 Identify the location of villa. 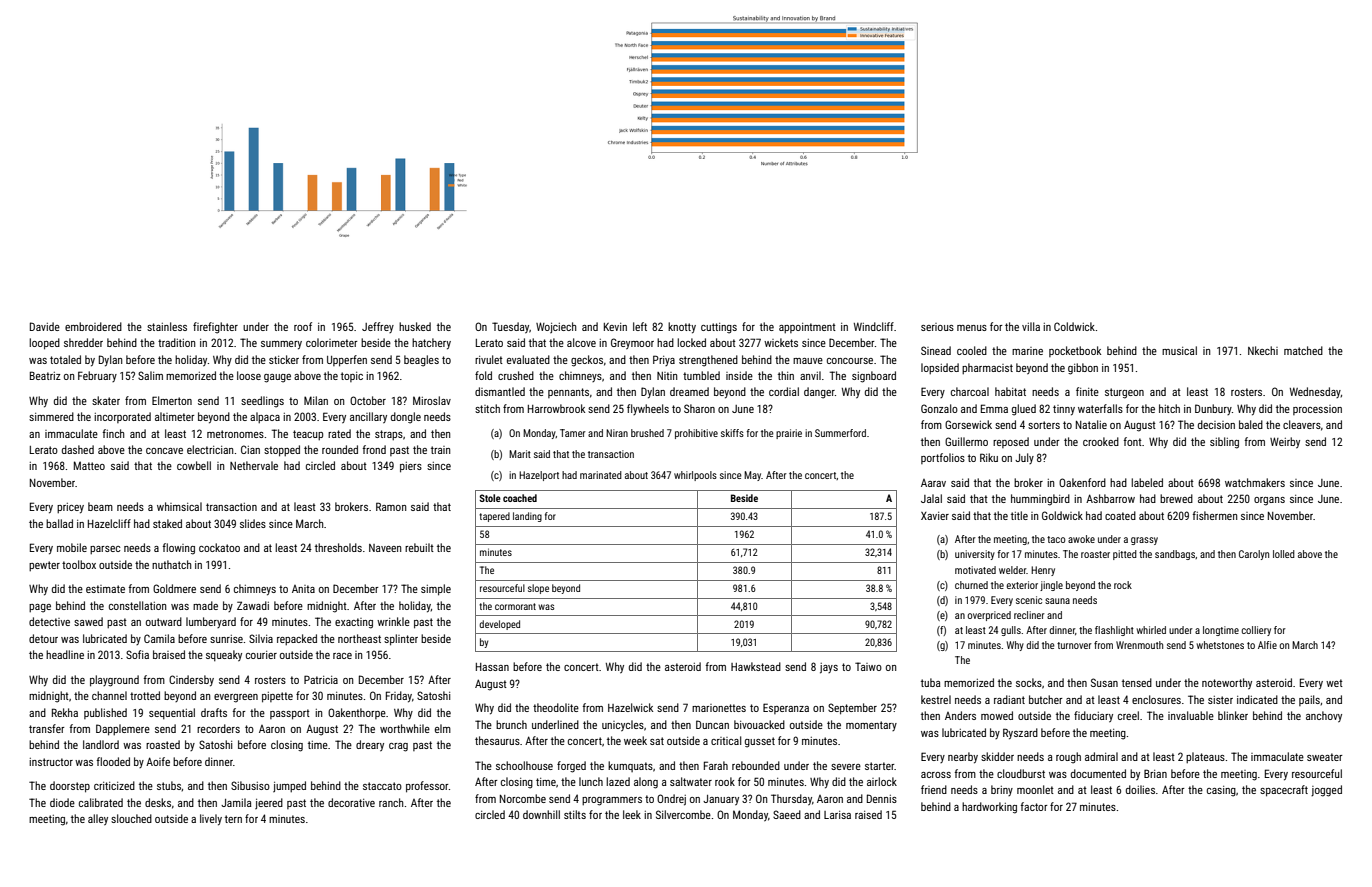
(1031, 326).
